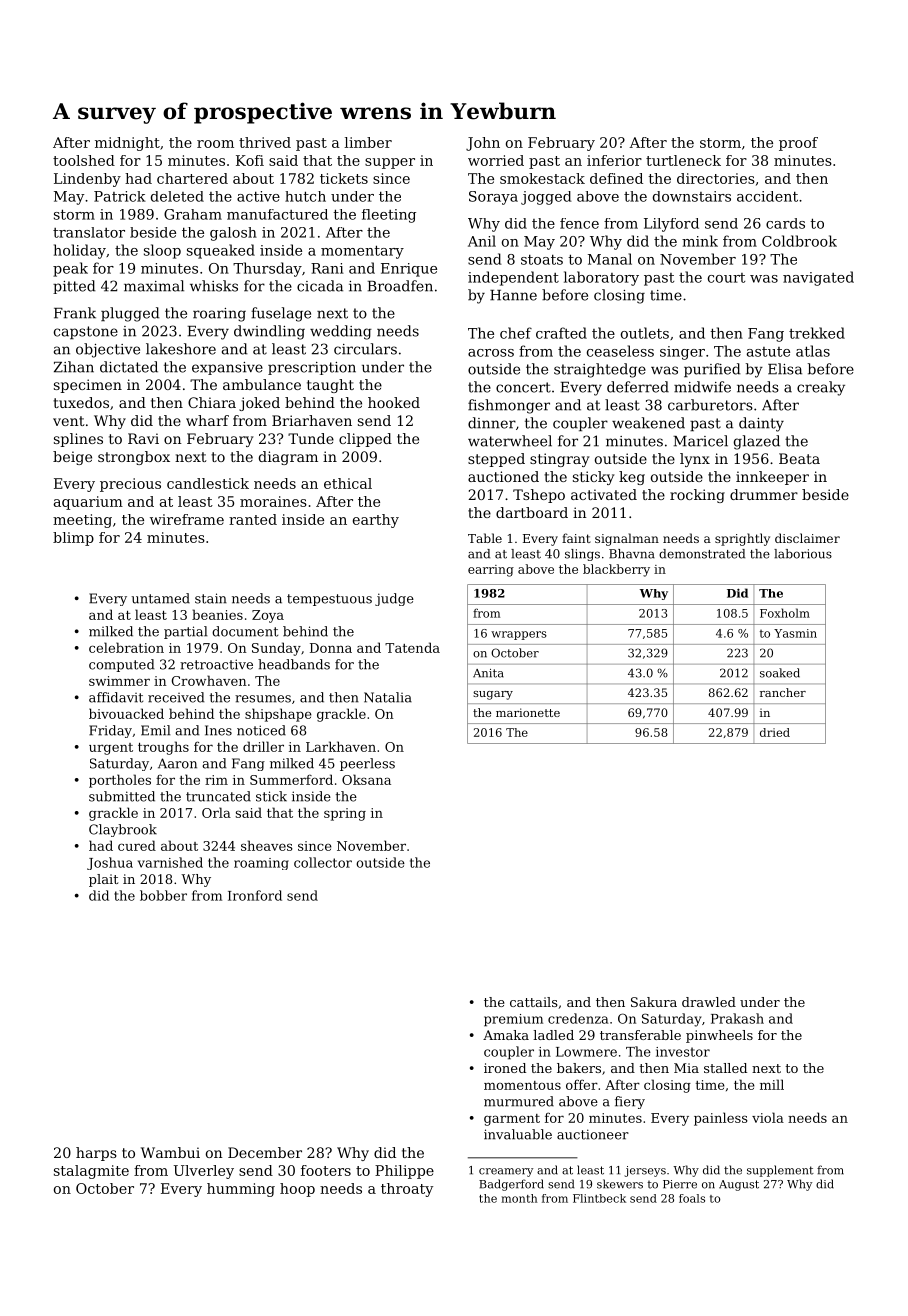 The width and height of the page is (908, 1316). Describe the element at coordinates (368, 142) in the page. I see `limber` at that location.
